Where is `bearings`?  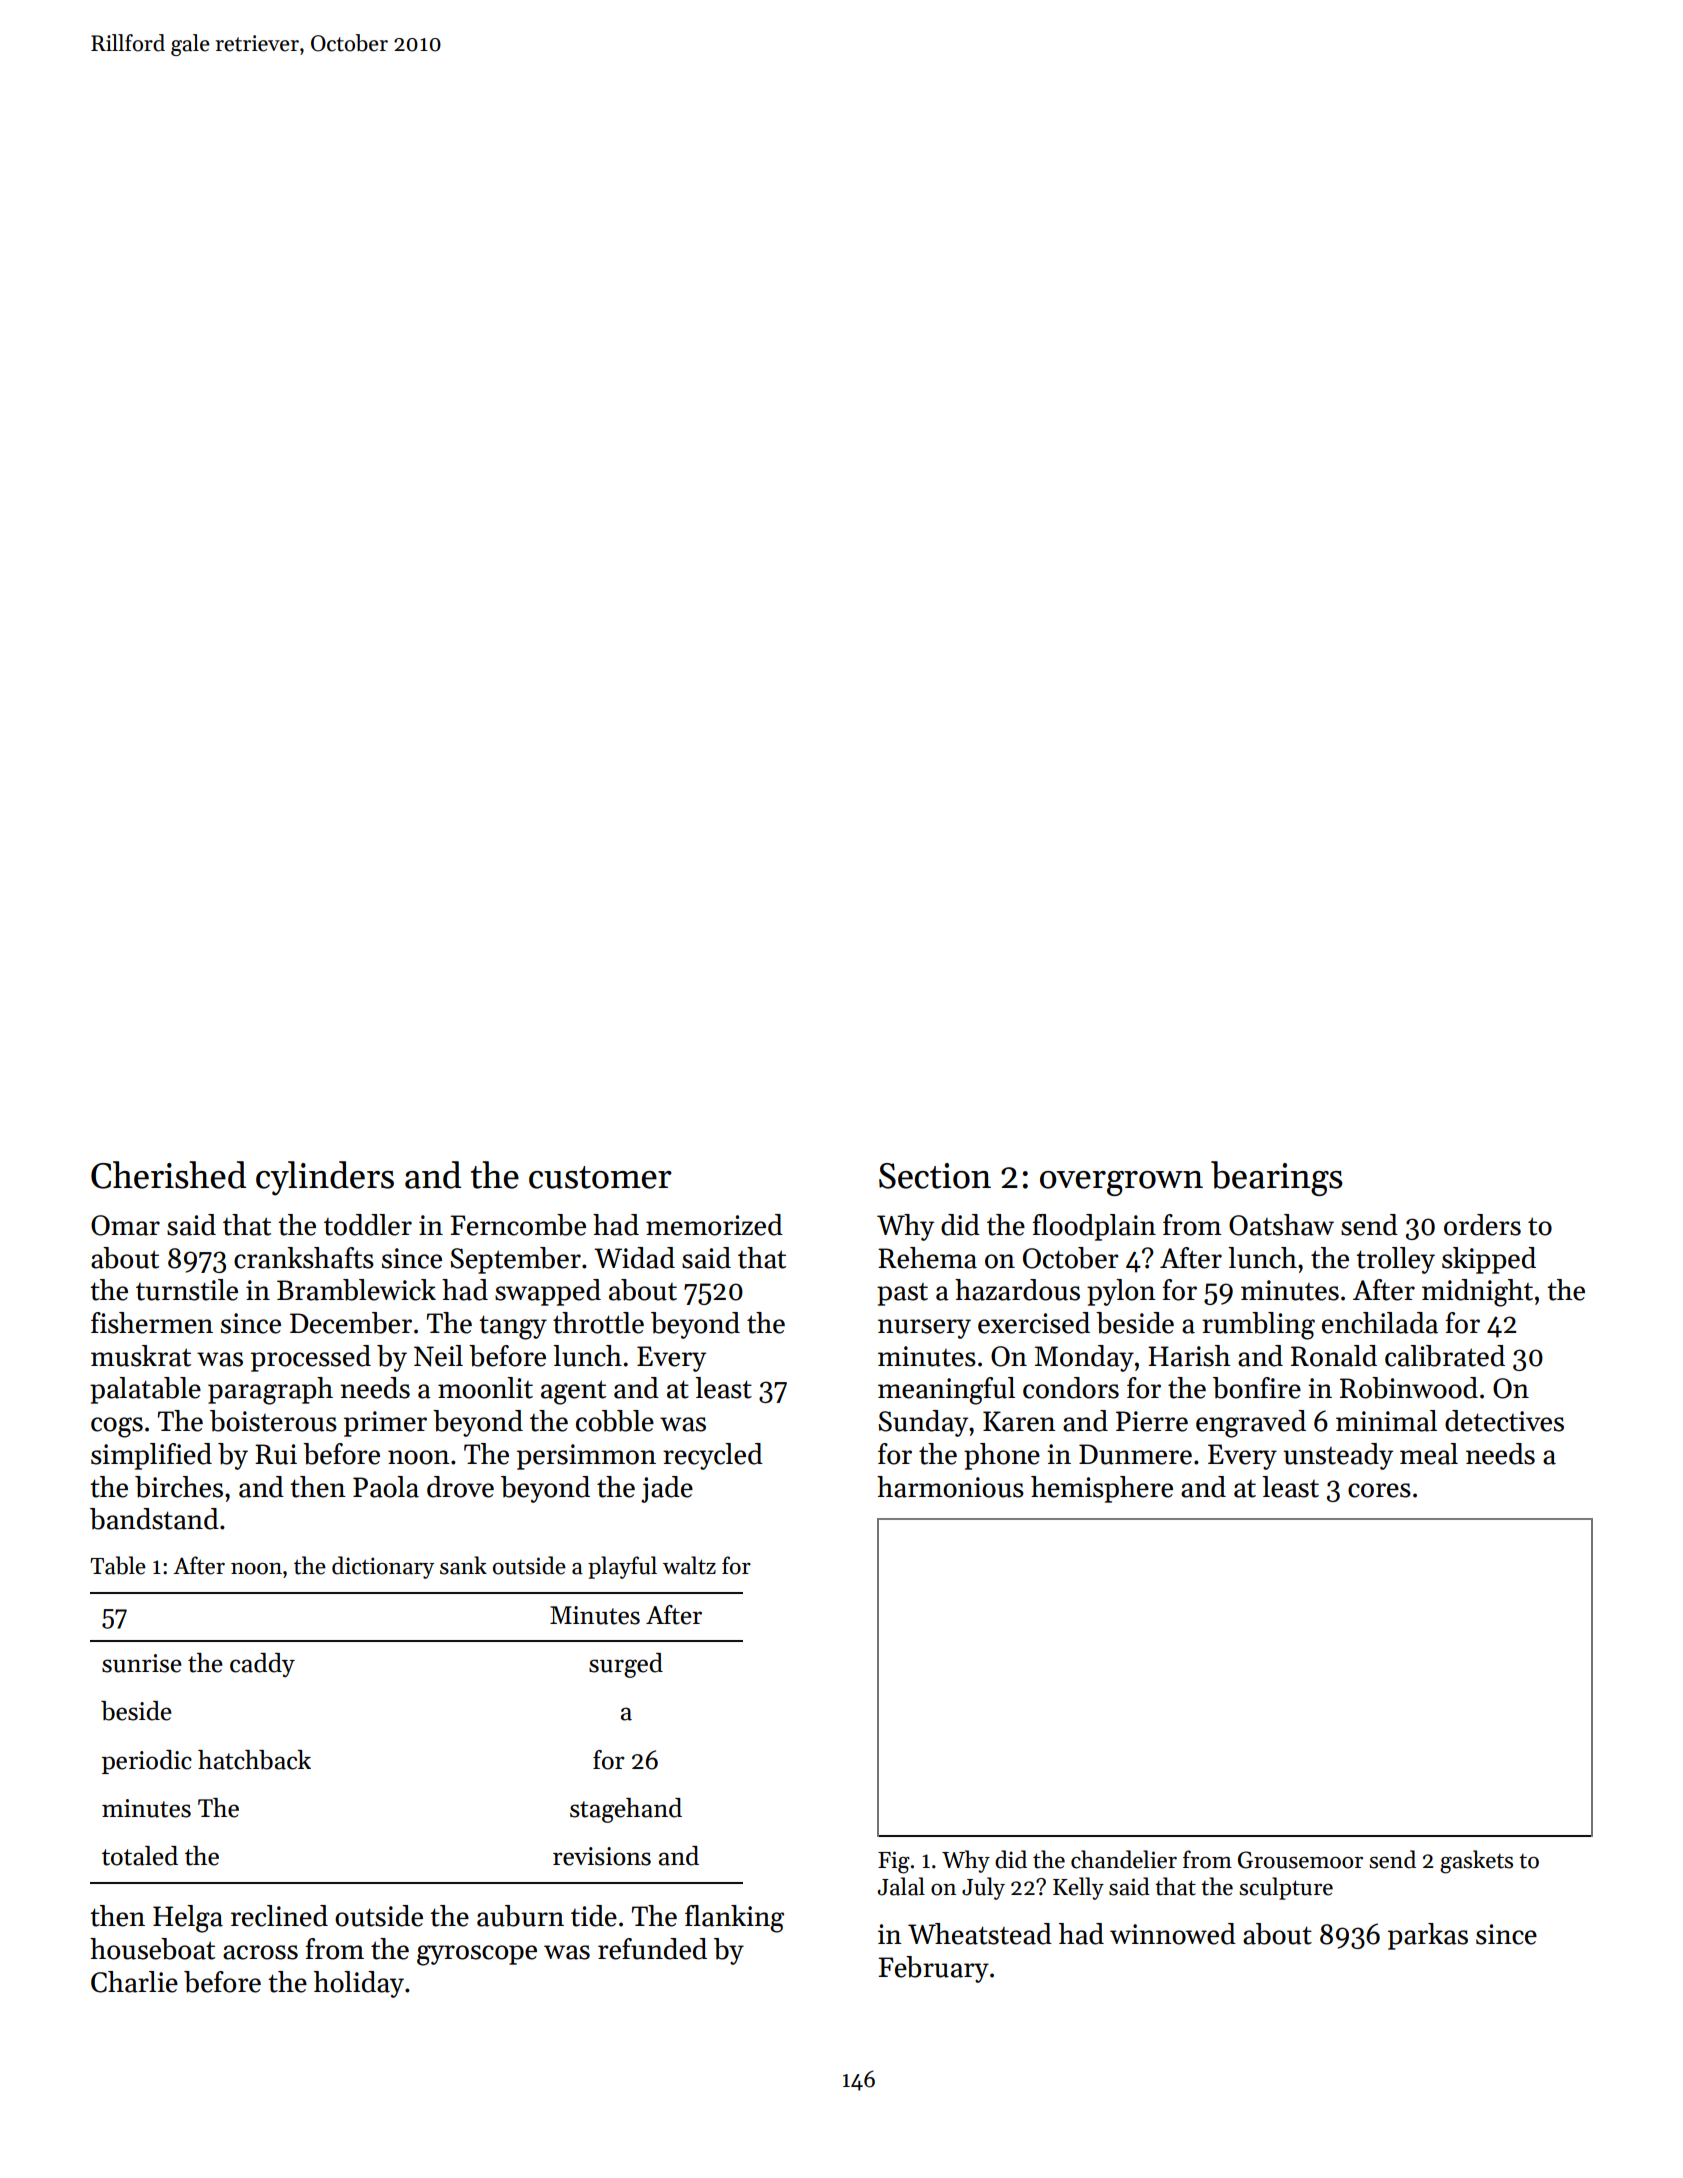
bearings is located at coordinates (1277, 1178).
